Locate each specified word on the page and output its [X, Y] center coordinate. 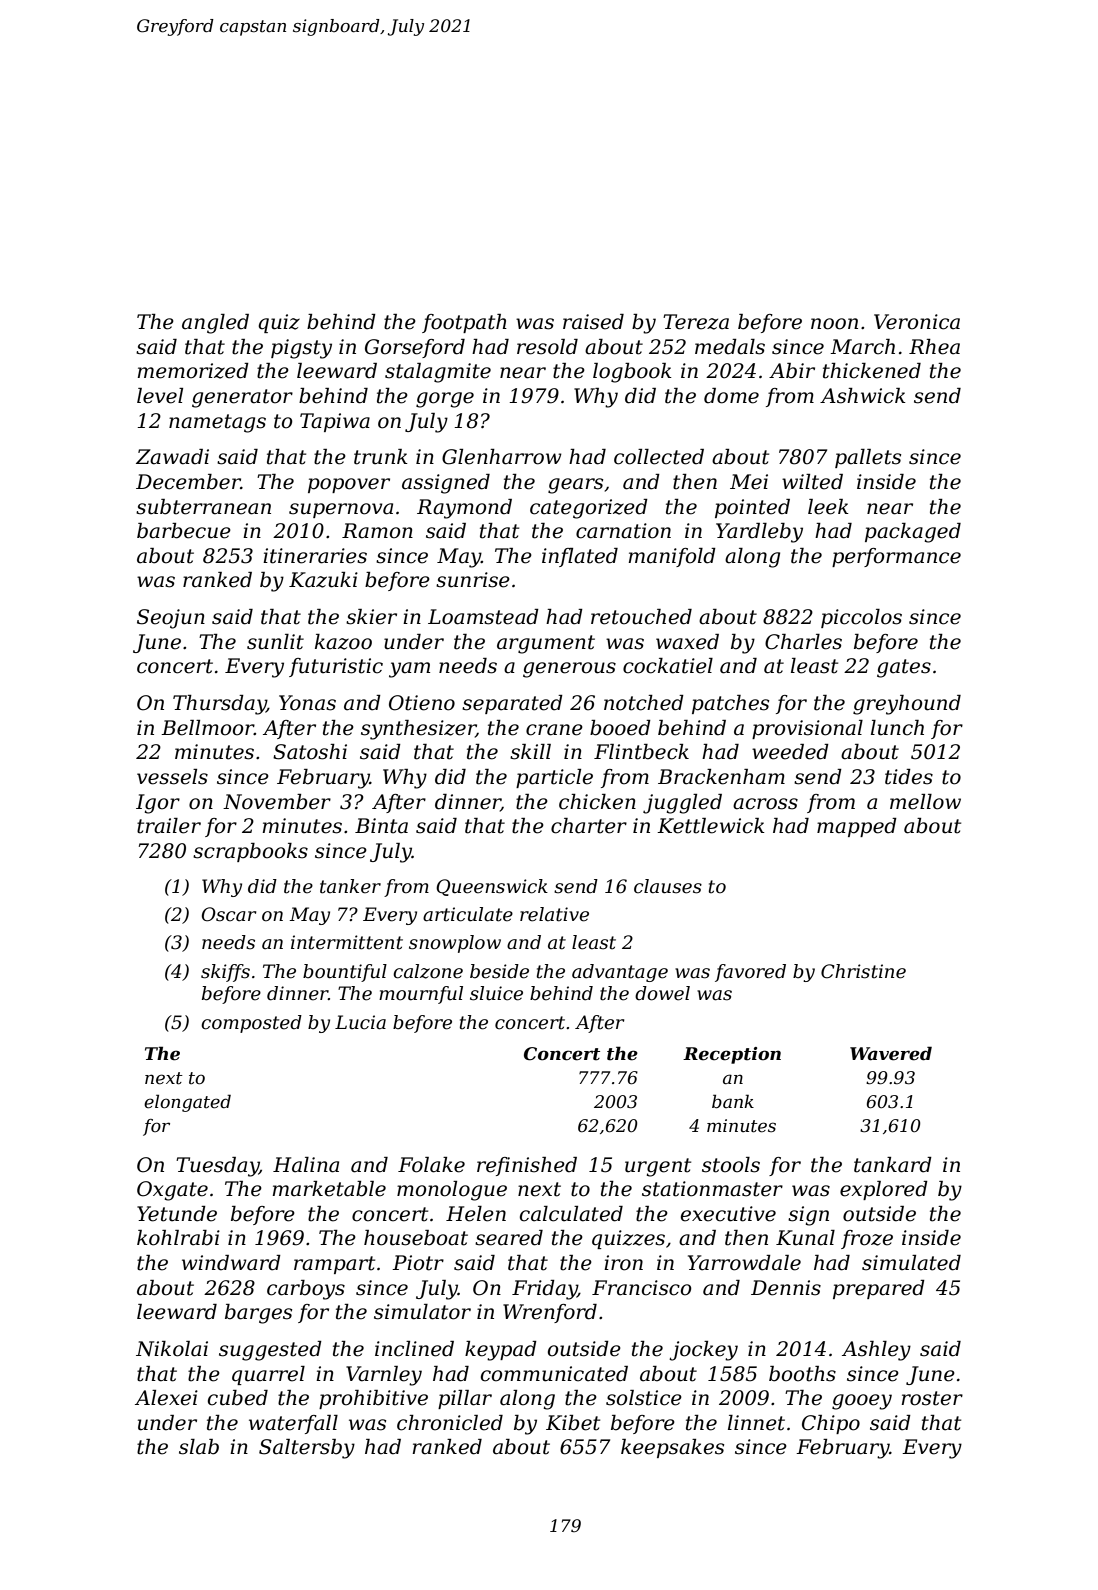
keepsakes [672, 1448]
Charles [803, 642]
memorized [193, 371]
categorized [589, 509]
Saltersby [307, 1449]
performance [896, 557]
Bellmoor [207, 728]
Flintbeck [641, 752]
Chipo [831, 1424]
